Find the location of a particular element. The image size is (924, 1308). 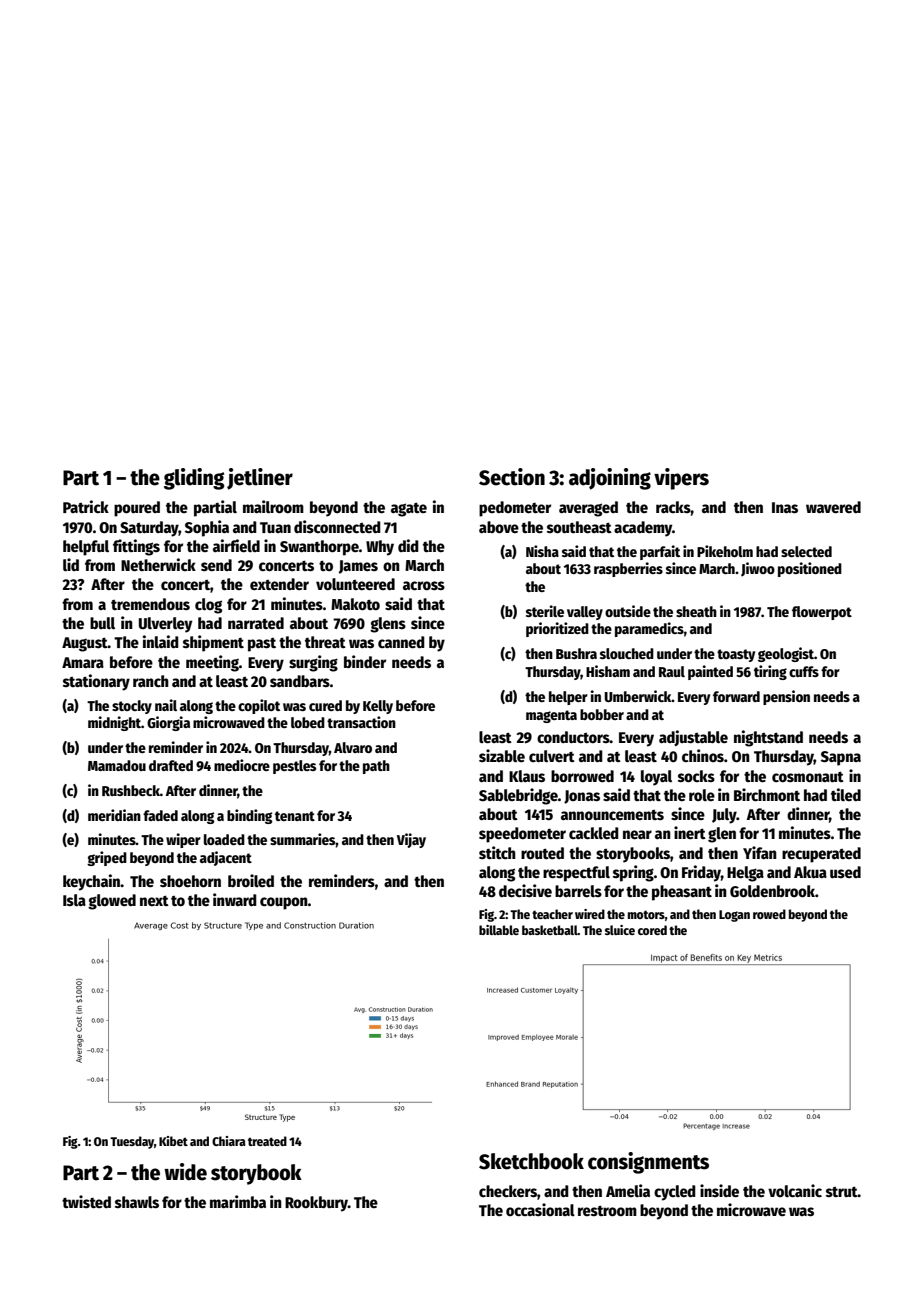

wiper is located at coordinates (183, 840).
